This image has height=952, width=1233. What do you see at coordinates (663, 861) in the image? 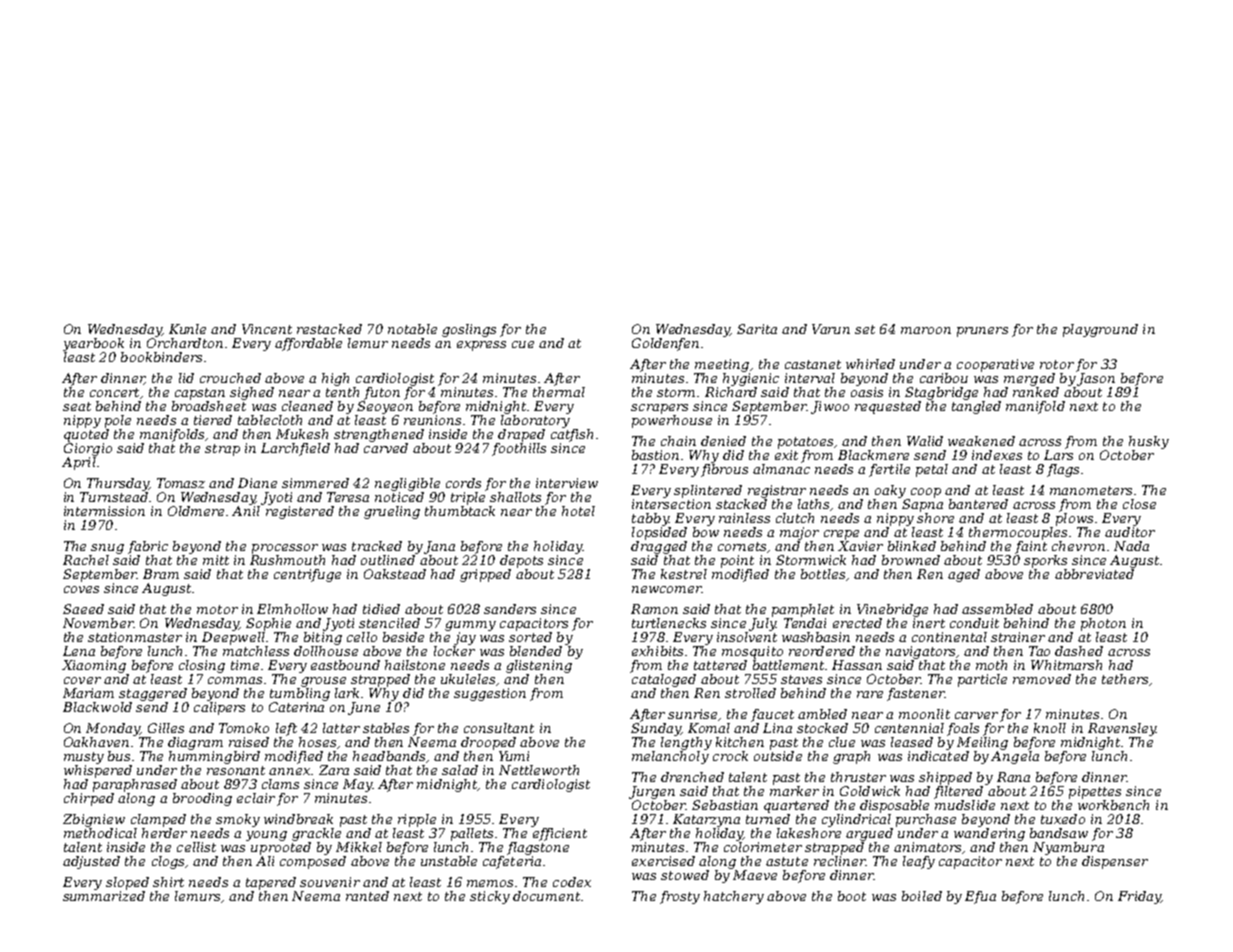
I see `exercised` at bounding box center [663, 861].
